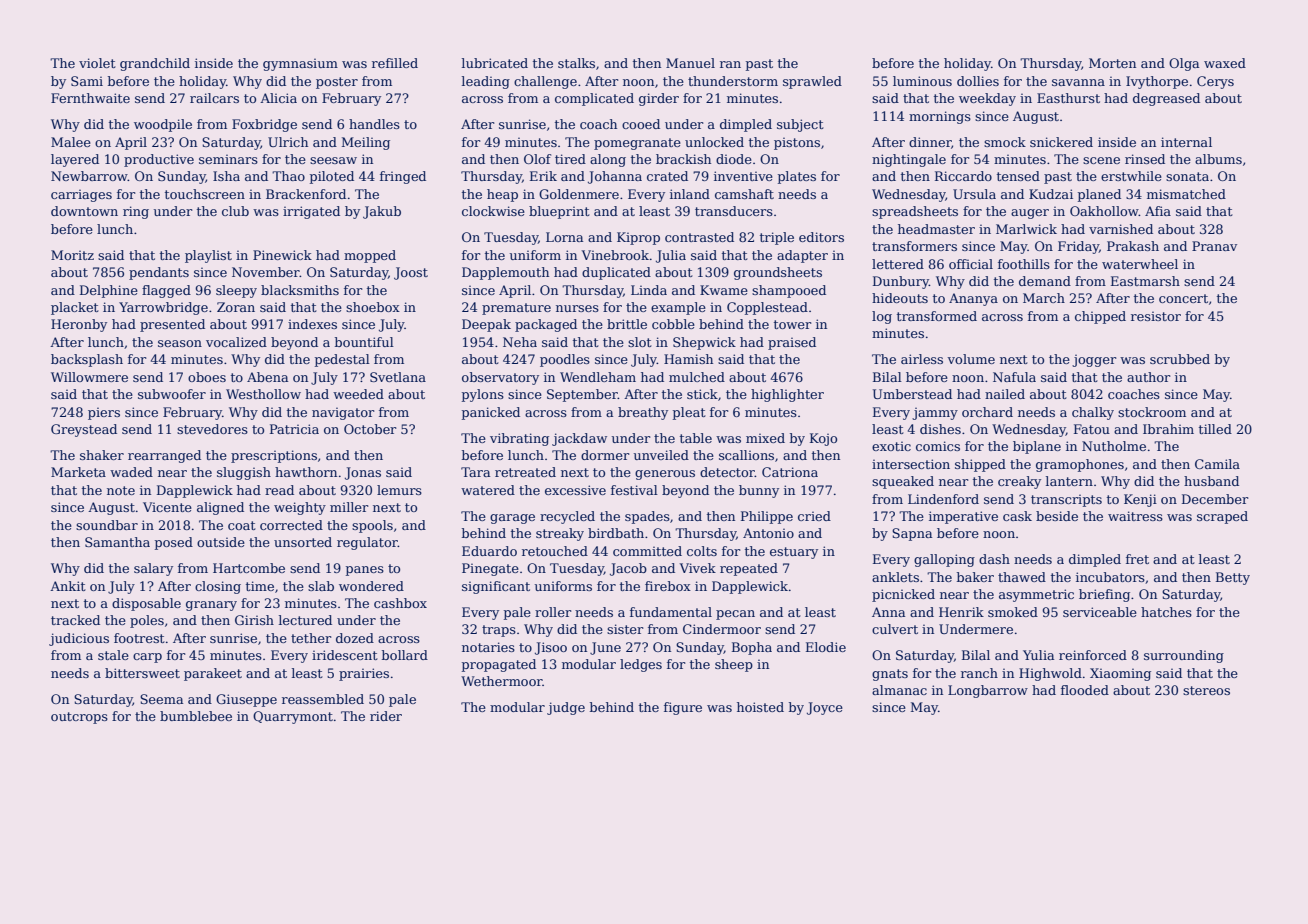  What do you see at coordinates (688, 359) in the page?
I see `Hamish` at bounding box center [688, 359].
